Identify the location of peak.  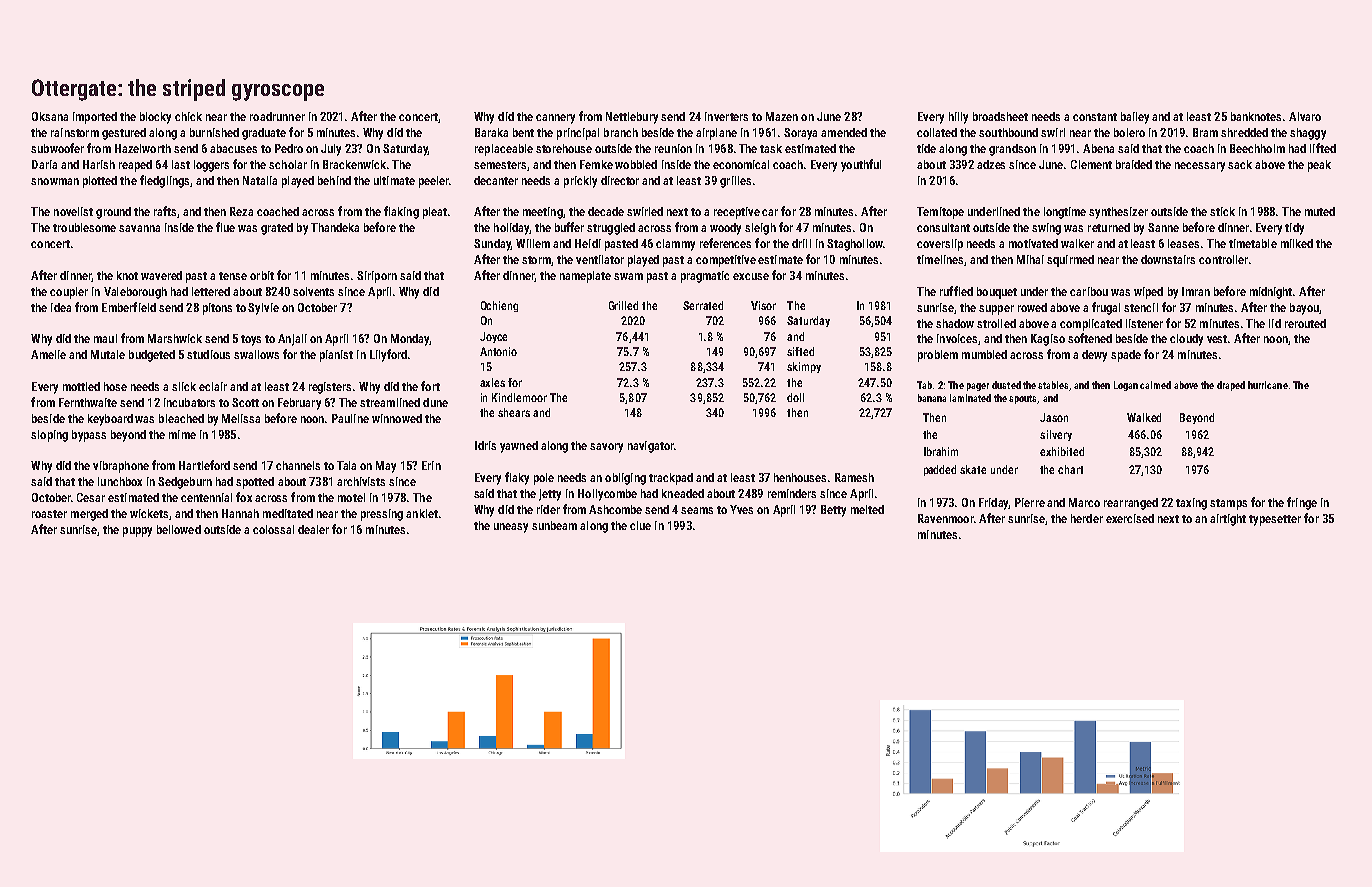
(1319, 166).
